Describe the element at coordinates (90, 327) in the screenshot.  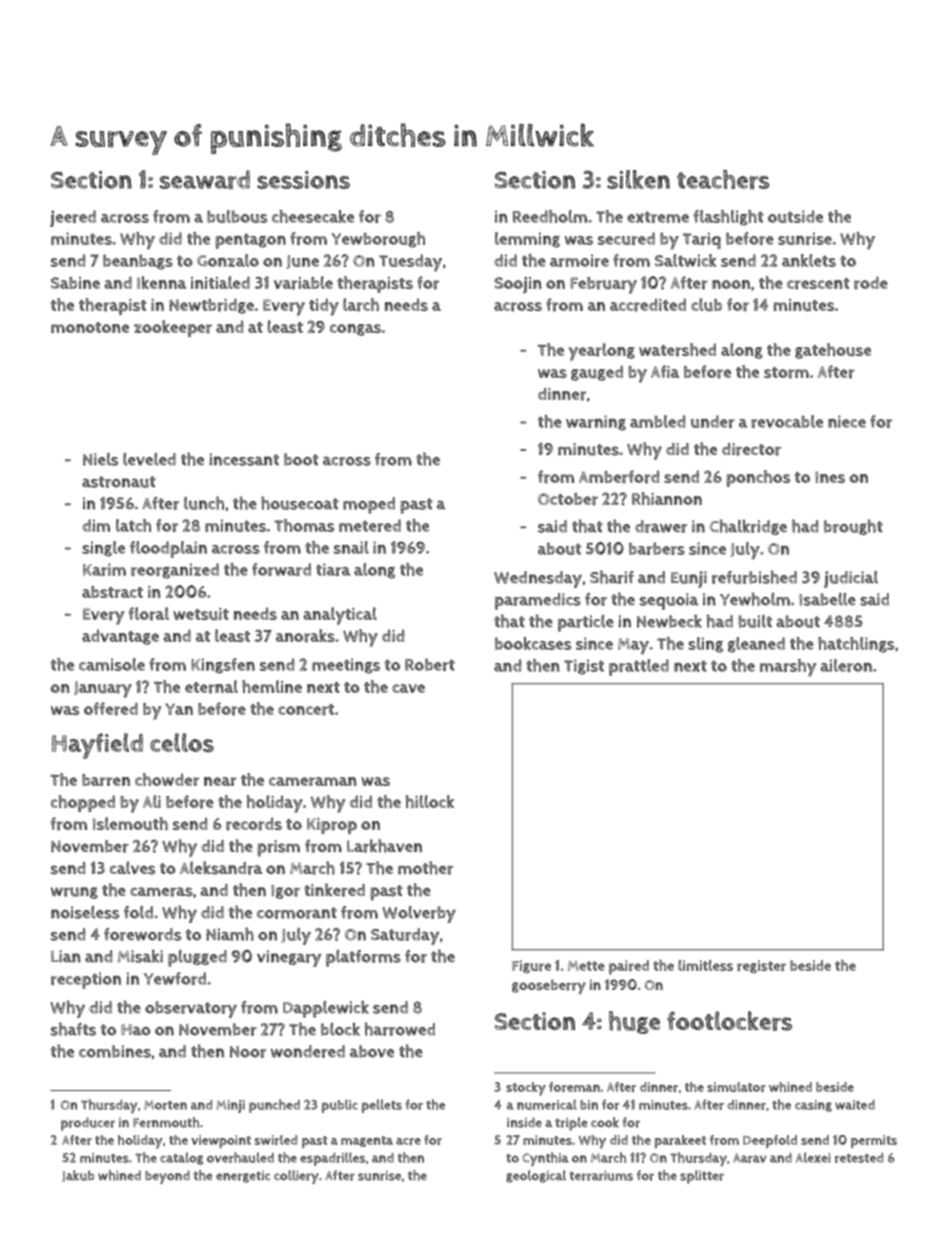
I see `monotone` at that location.
